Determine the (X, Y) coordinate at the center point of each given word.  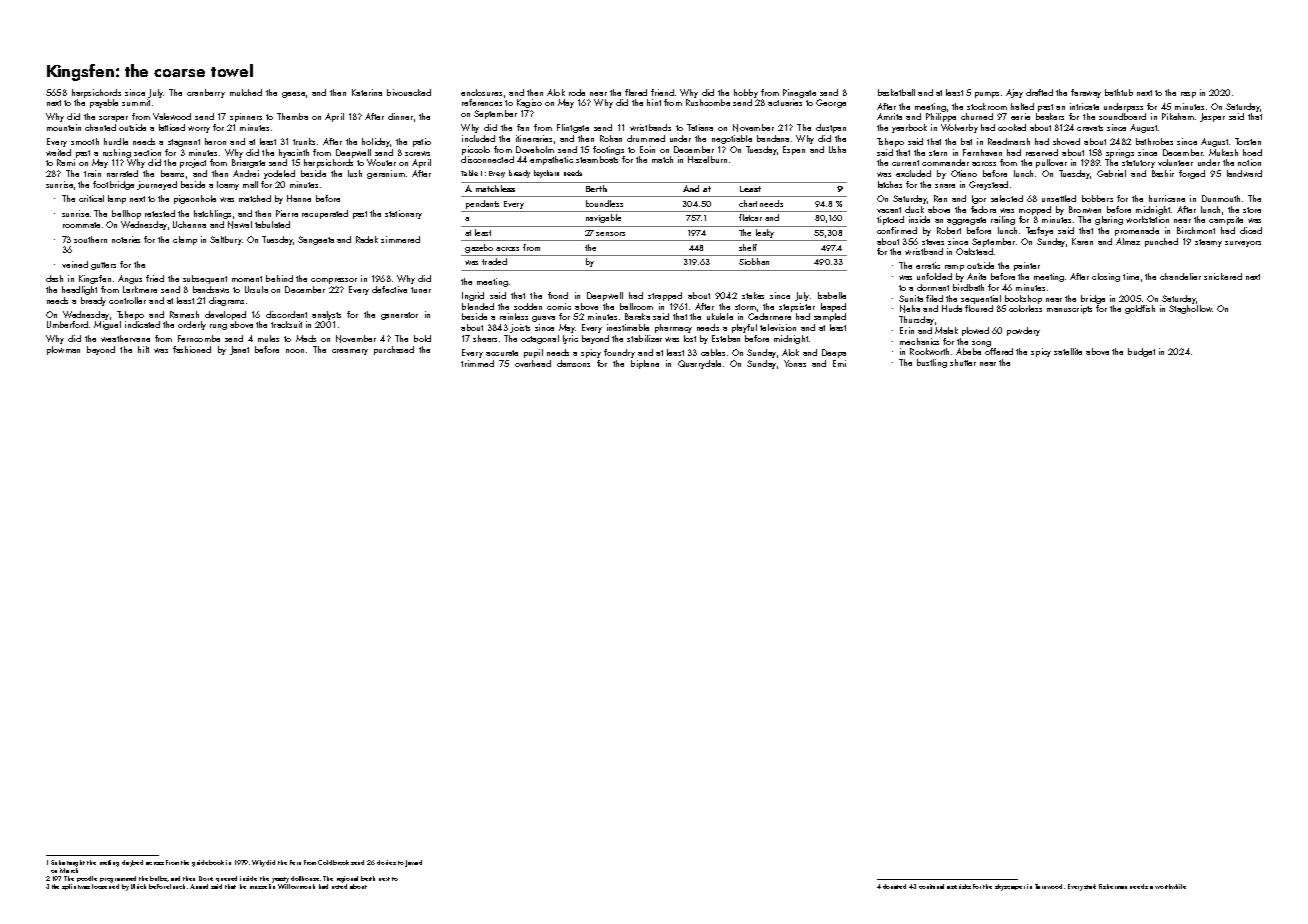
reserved (1042, 152)
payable (104, 103)
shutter (963, 362)
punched (1161, 242)
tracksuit (286, 324)
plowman (63, 350)
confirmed (897, 230)
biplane (645, 364)
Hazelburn (707, 159)
